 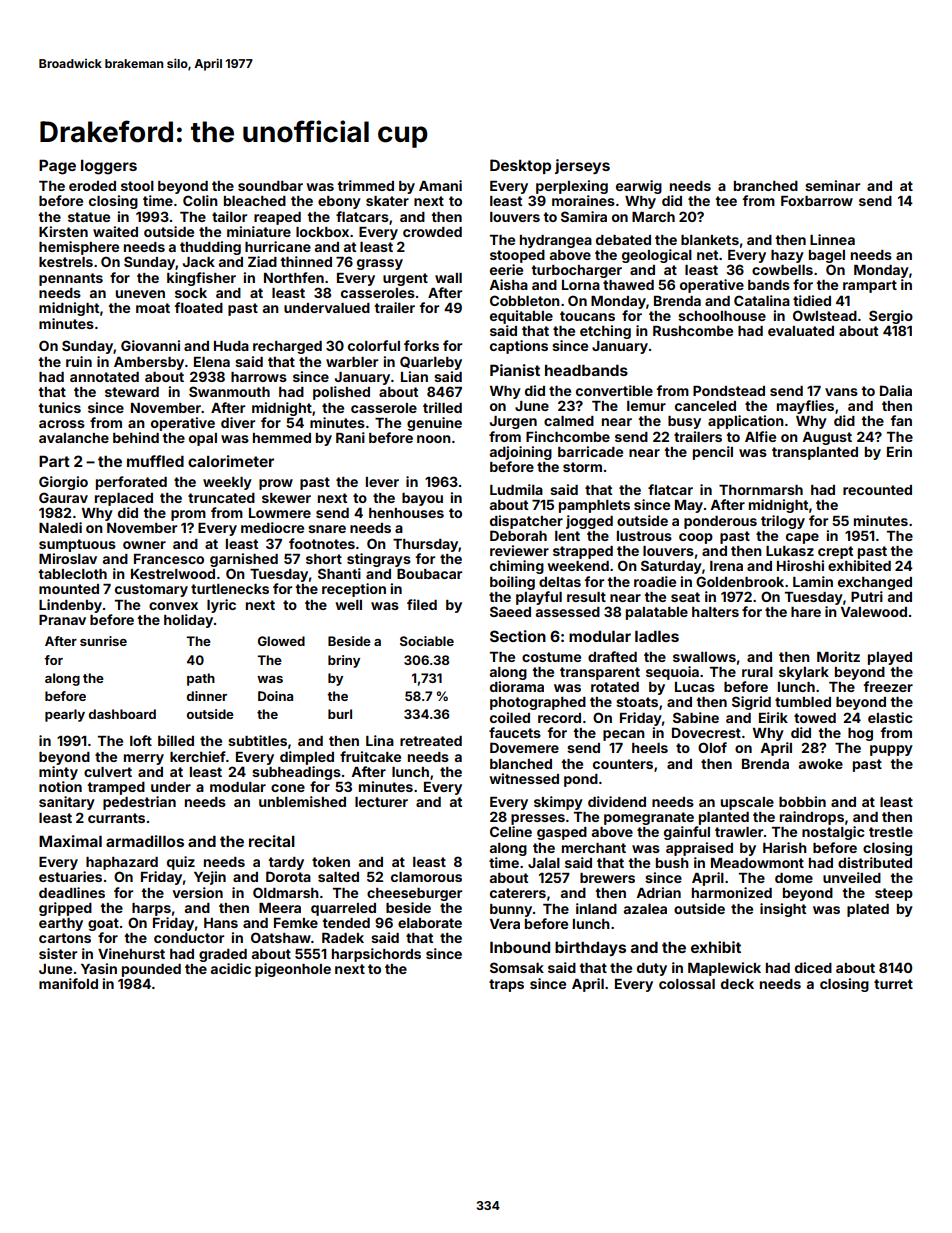 What do you see at coordinates (62, 620) in the screenshot?
I see `Pranav` at bounding box center [62, 620].
